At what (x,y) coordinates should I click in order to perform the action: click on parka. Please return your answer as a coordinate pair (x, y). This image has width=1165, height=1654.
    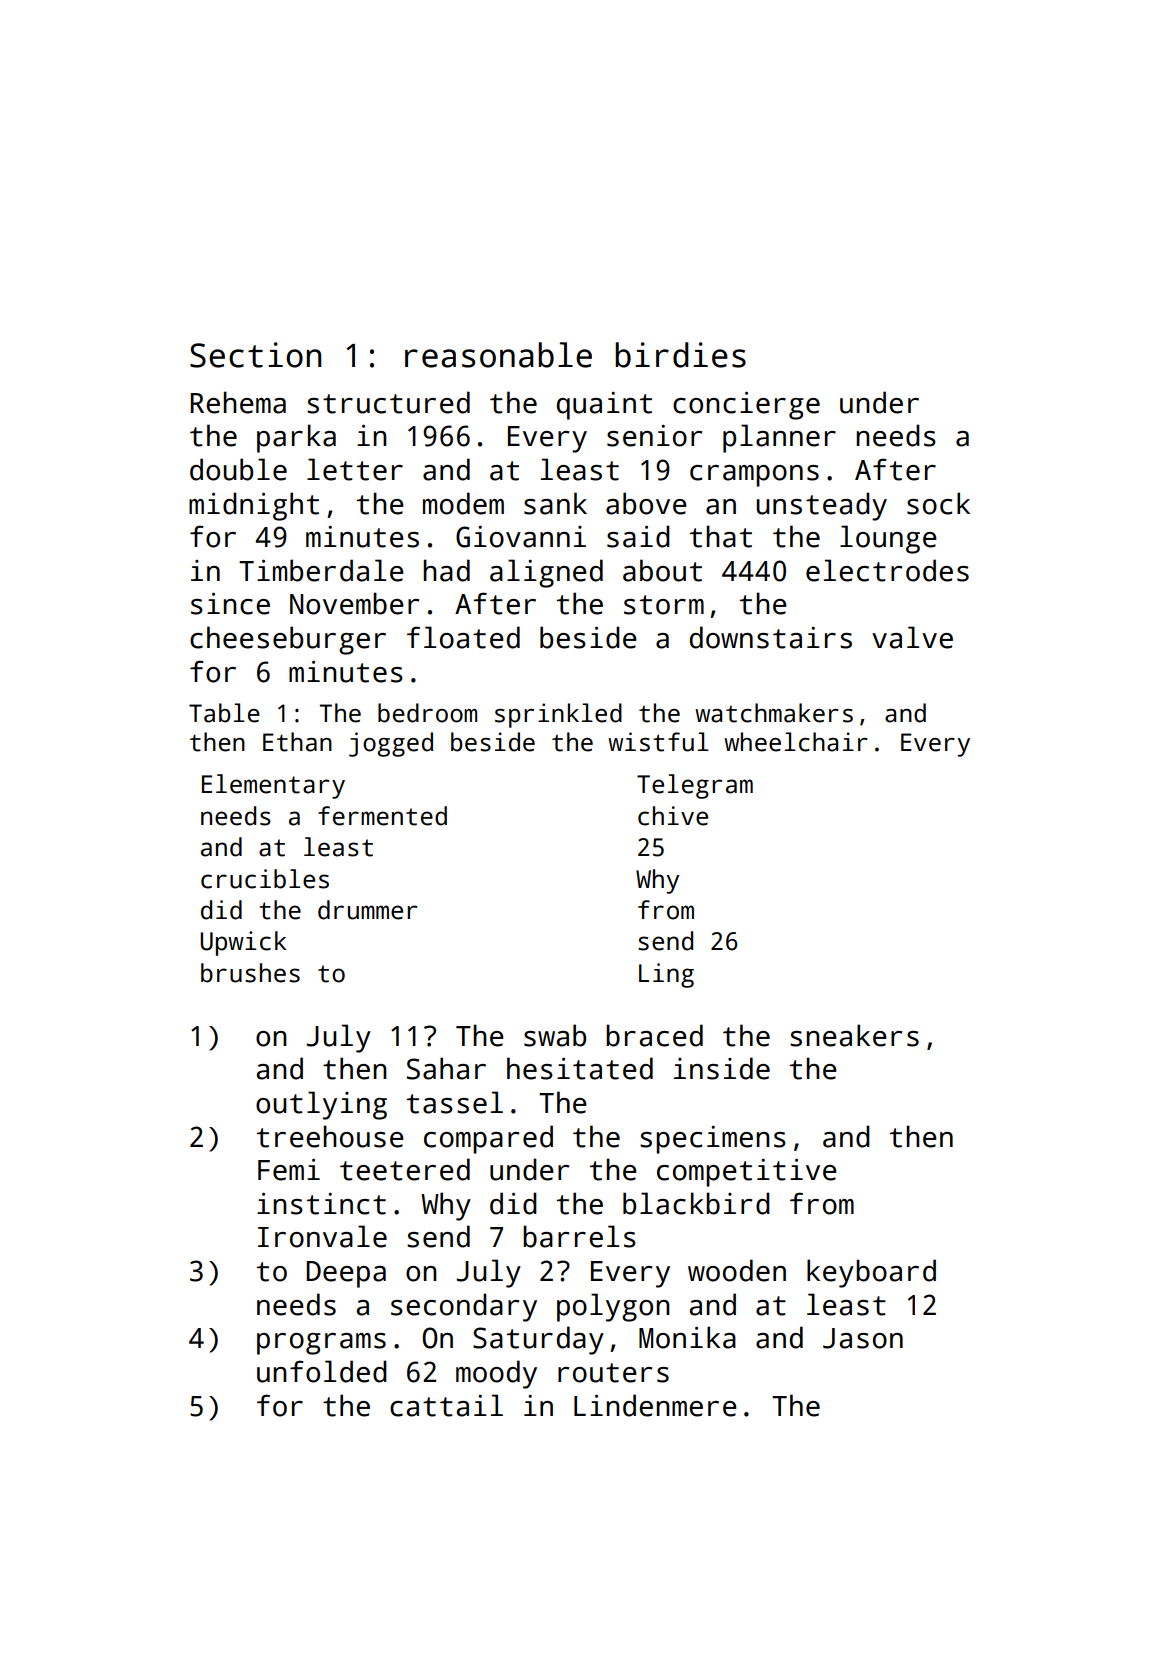
    Looking at the image, I should click on (296, 438).
